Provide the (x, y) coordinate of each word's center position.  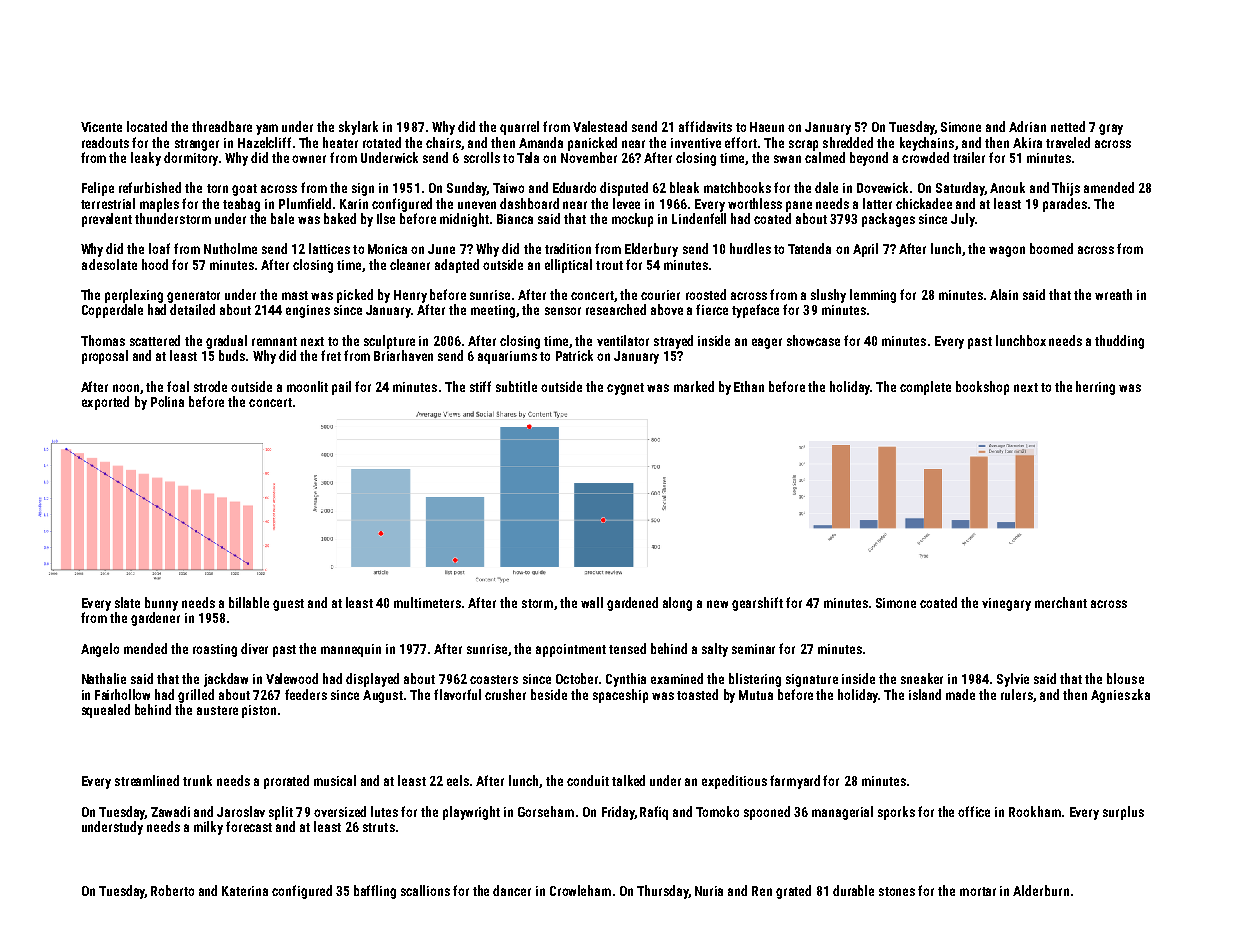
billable (249, 602)
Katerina (245, 891)
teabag (241, 205)
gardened (632, 604)
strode (210, 386)
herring (1095, 388)
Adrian (1027, 126)
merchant (1061, 602)
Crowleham (580, 890)
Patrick (574, 355)
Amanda (541, 142)
